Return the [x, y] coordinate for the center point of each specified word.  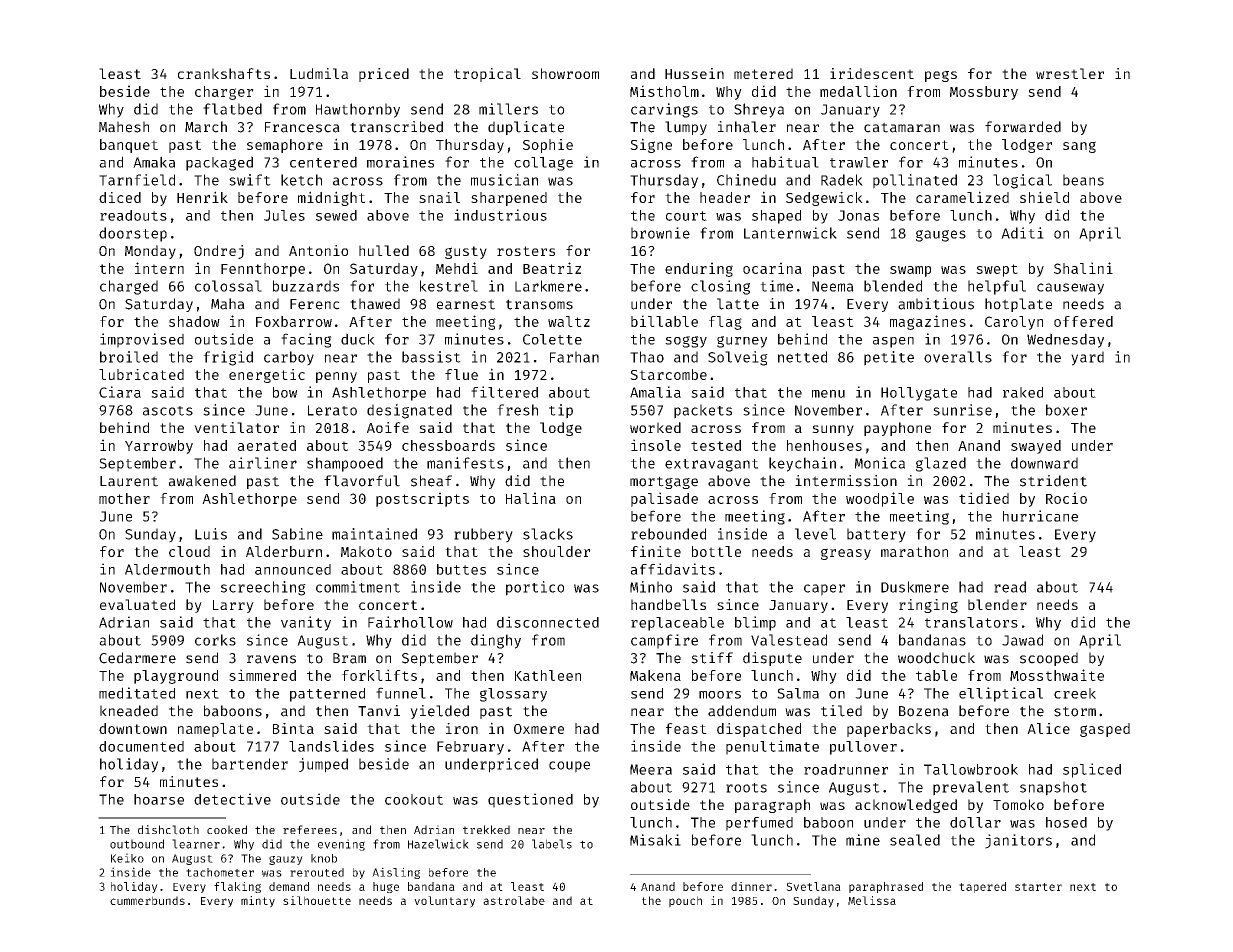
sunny [833, 430]
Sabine [297, 534]
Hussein [694, 73]
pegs [941, 76]
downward [1044, 463]
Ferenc [315, 304]
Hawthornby [358, 110]
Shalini [1083, 268]
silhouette [317, 900]
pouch [685, 902]
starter [1038, 887]
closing [720, 287]
